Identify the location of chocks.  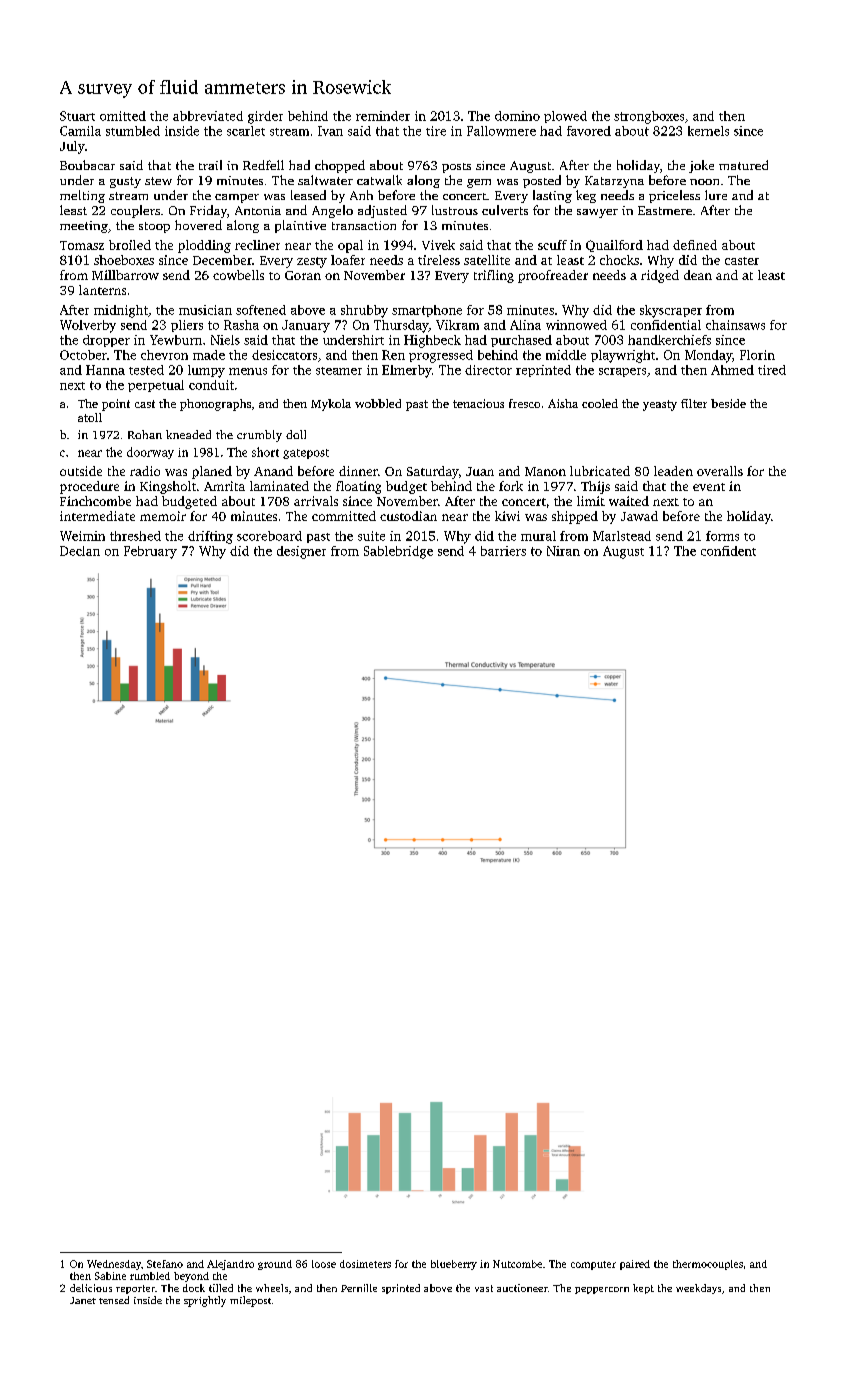
(619, 260).
